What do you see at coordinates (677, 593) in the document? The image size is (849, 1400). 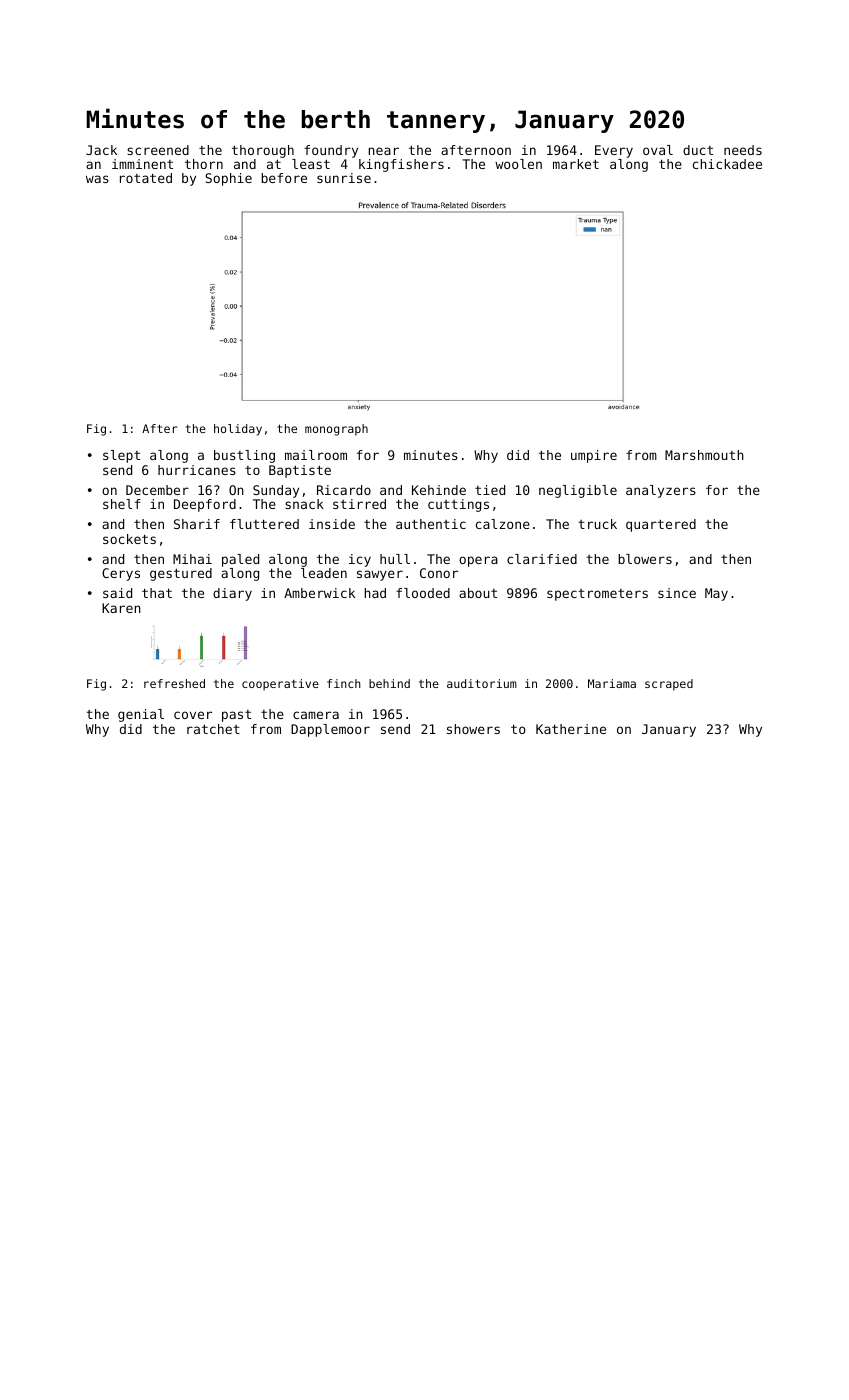 I see `since` at bounding box center [677, 593].
